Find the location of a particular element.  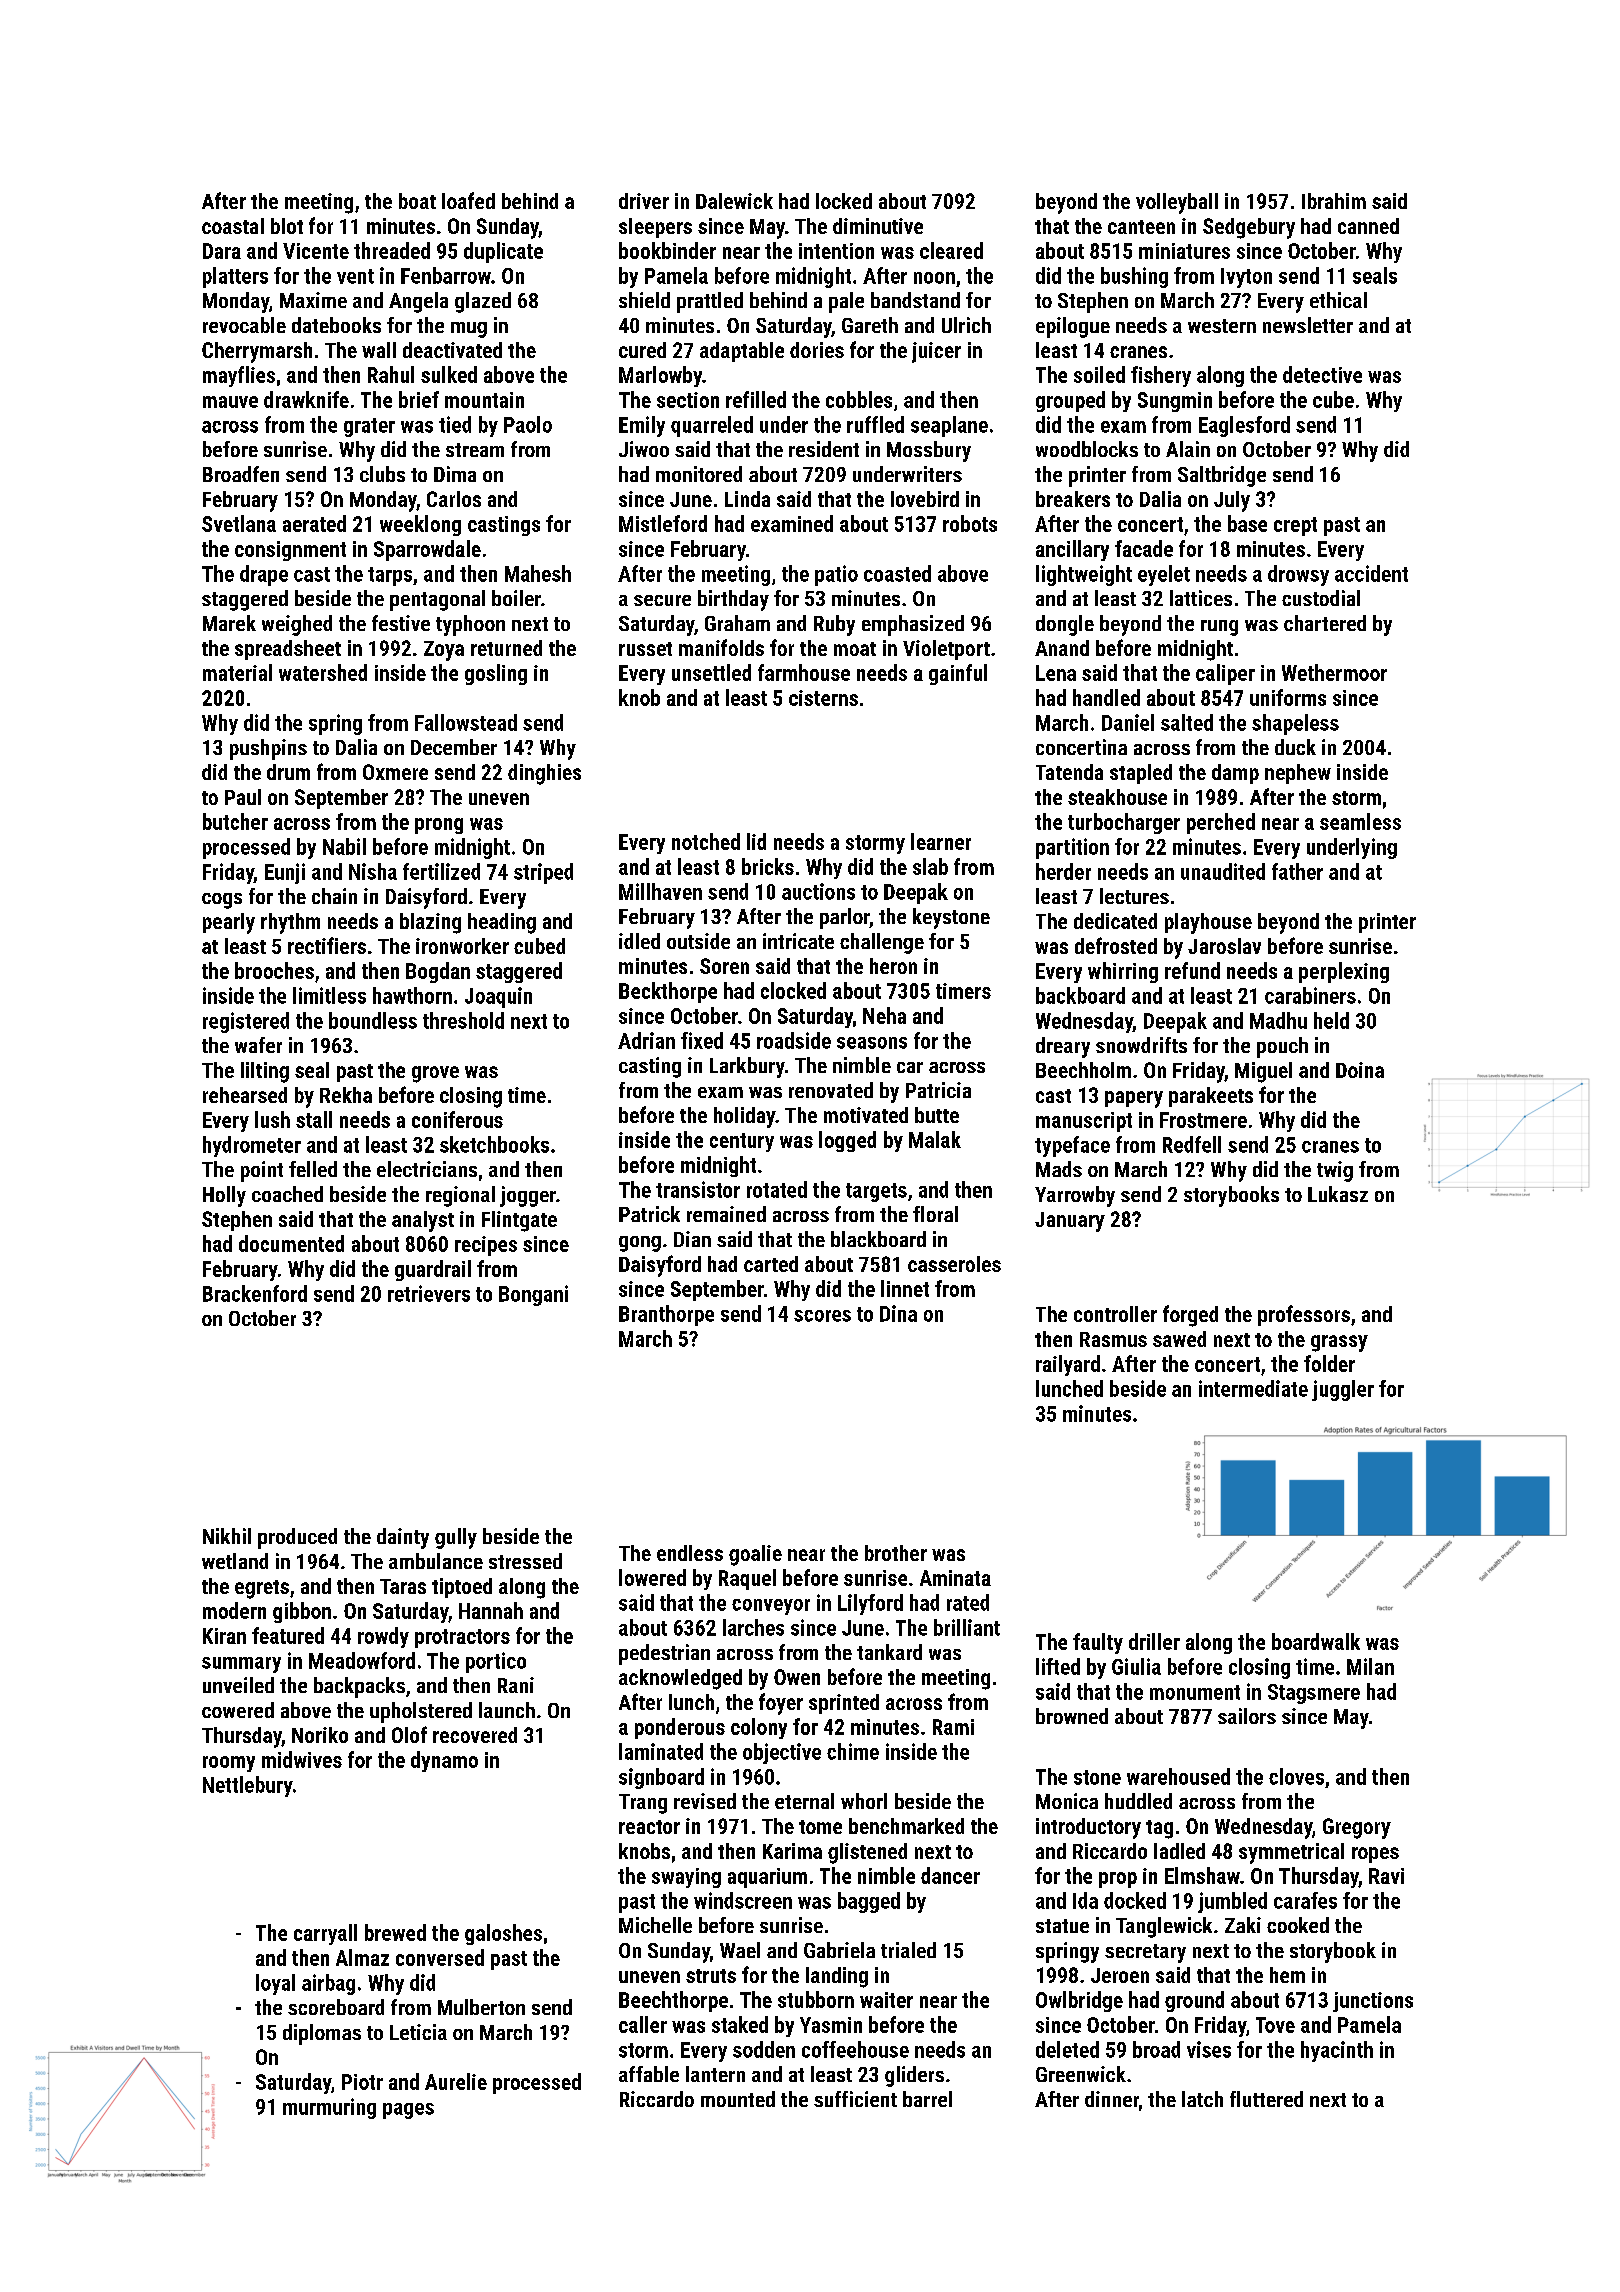

Dima is located at coordinates (455, 474).
